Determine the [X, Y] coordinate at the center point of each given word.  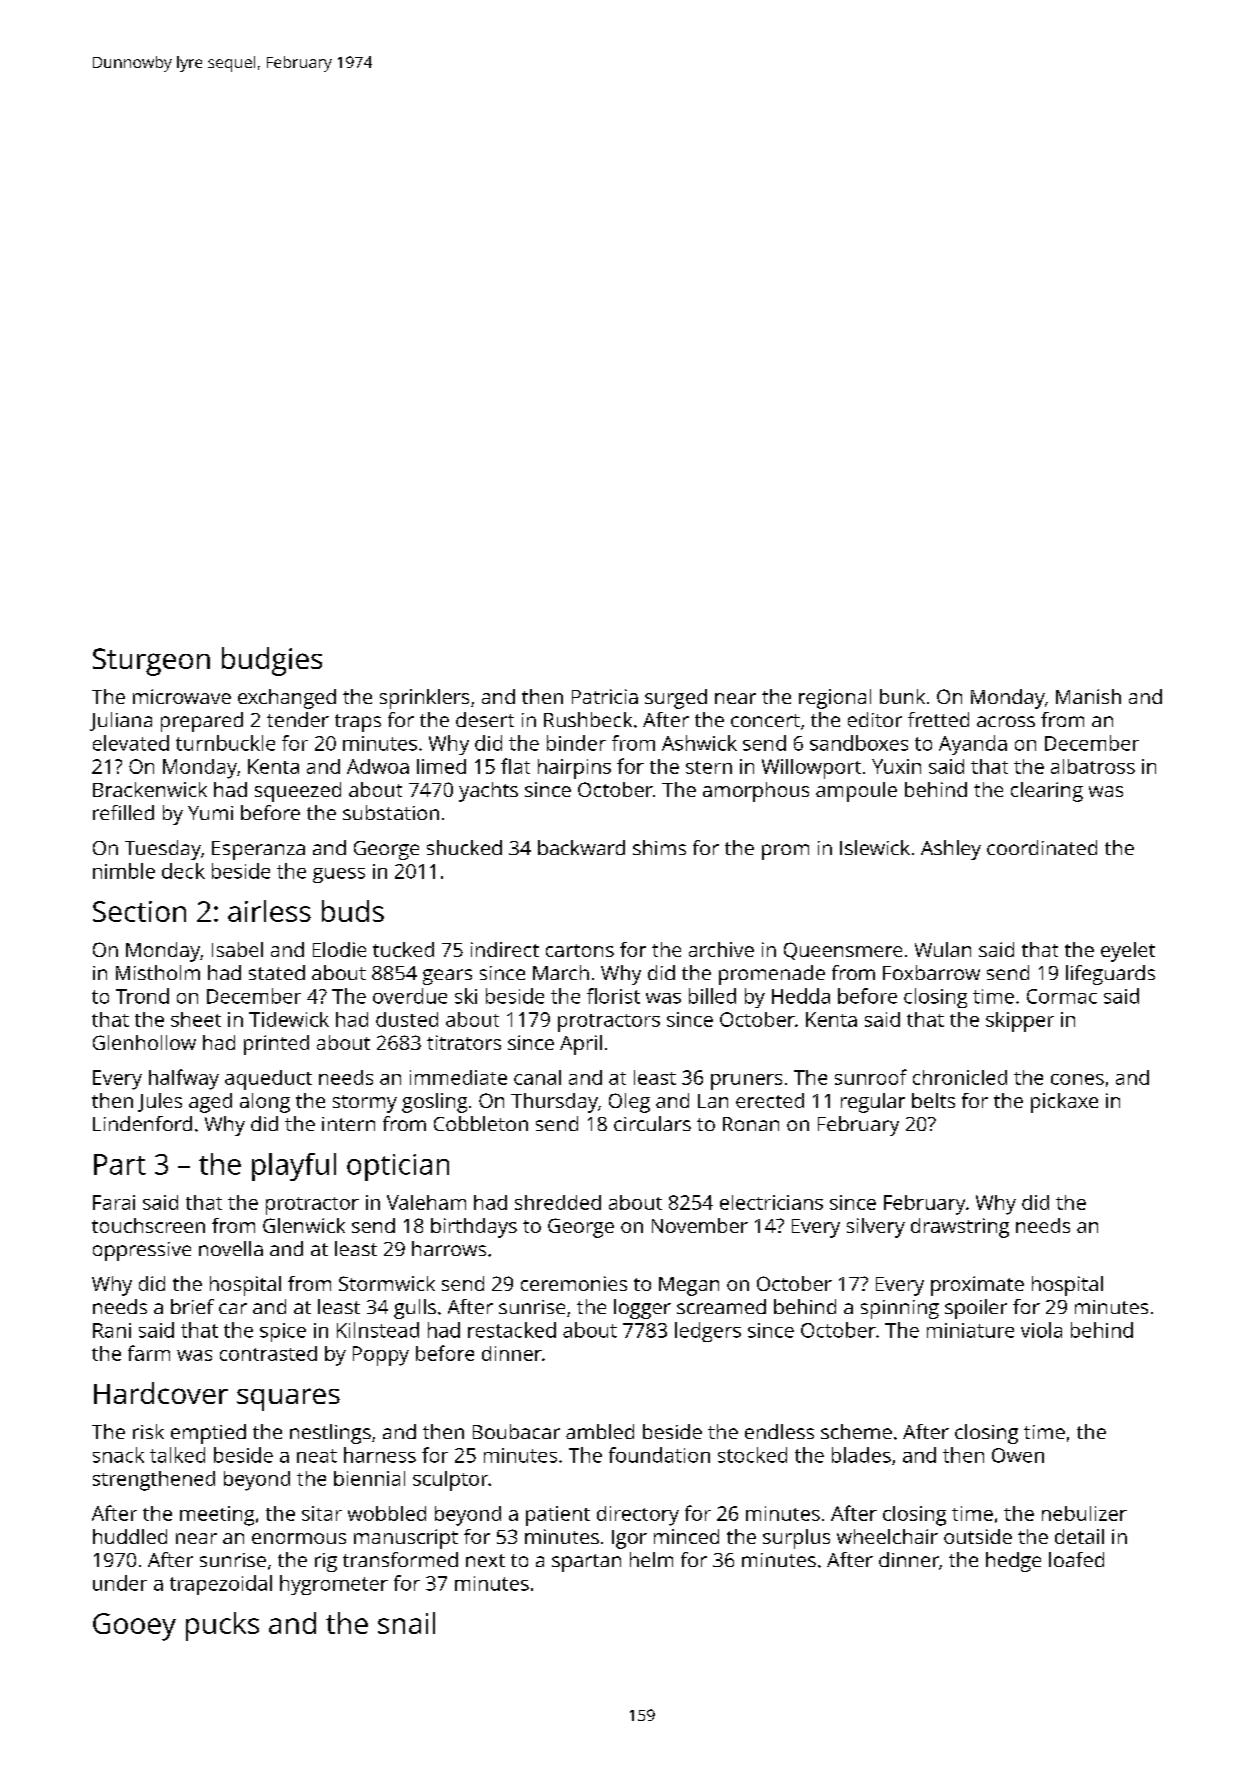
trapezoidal [221, 1585]
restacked [512, 1330]
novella [231, 1248]
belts [933, 1100]
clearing [1047, 792]
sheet [196, 1019]
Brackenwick [150, 789]
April [581, 1045]
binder [576, 743]
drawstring [960, 1228]
